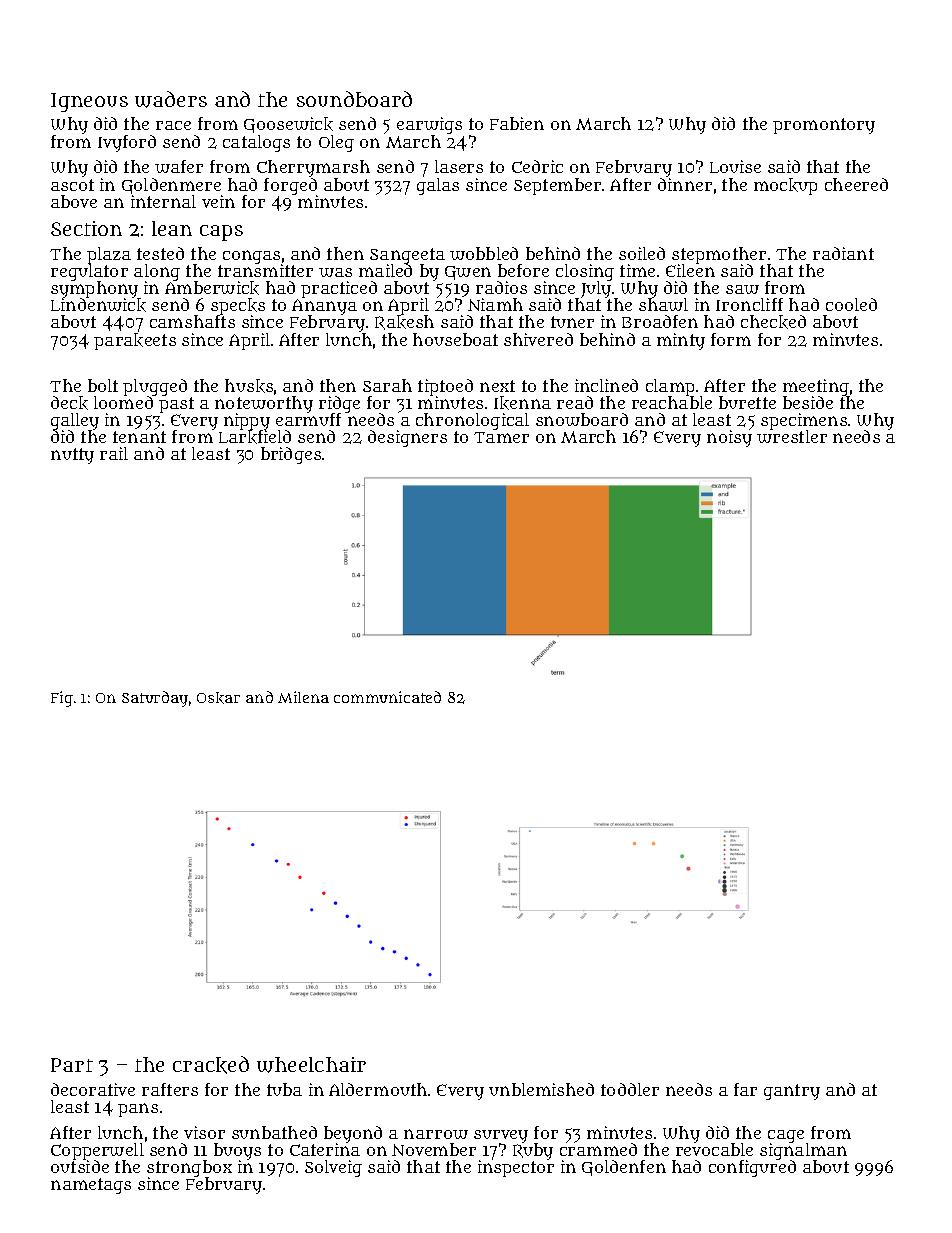 The width and height of the image is (952, 1233). I want to click on nutty, so click(72, 456).
